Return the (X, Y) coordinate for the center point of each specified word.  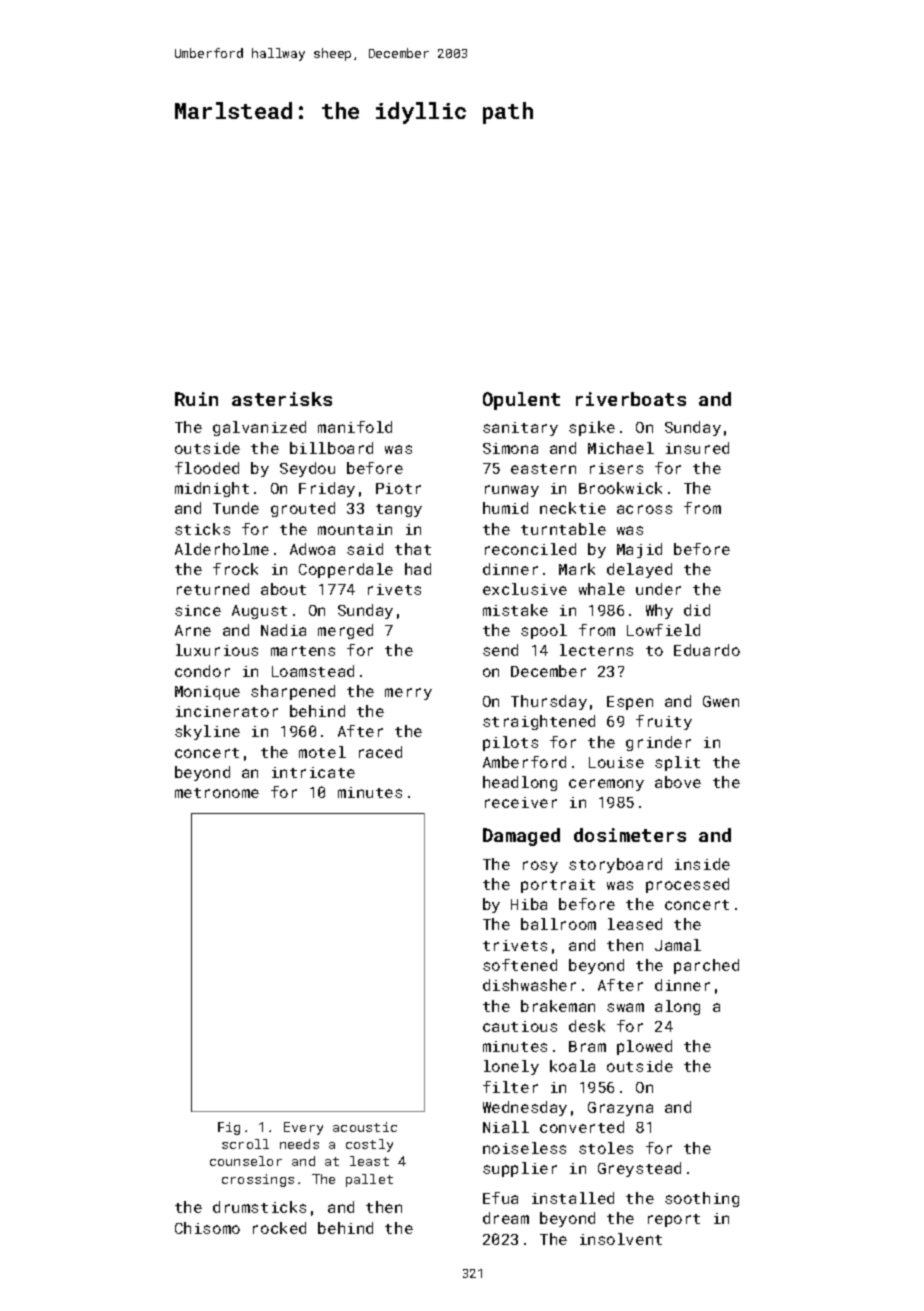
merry (408, 694)
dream (506, 1218)
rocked (279, 1228)
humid (505, 508)
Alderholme (222, 549)
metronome (217, 793)
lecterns (596, 650)
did (697, 610)
